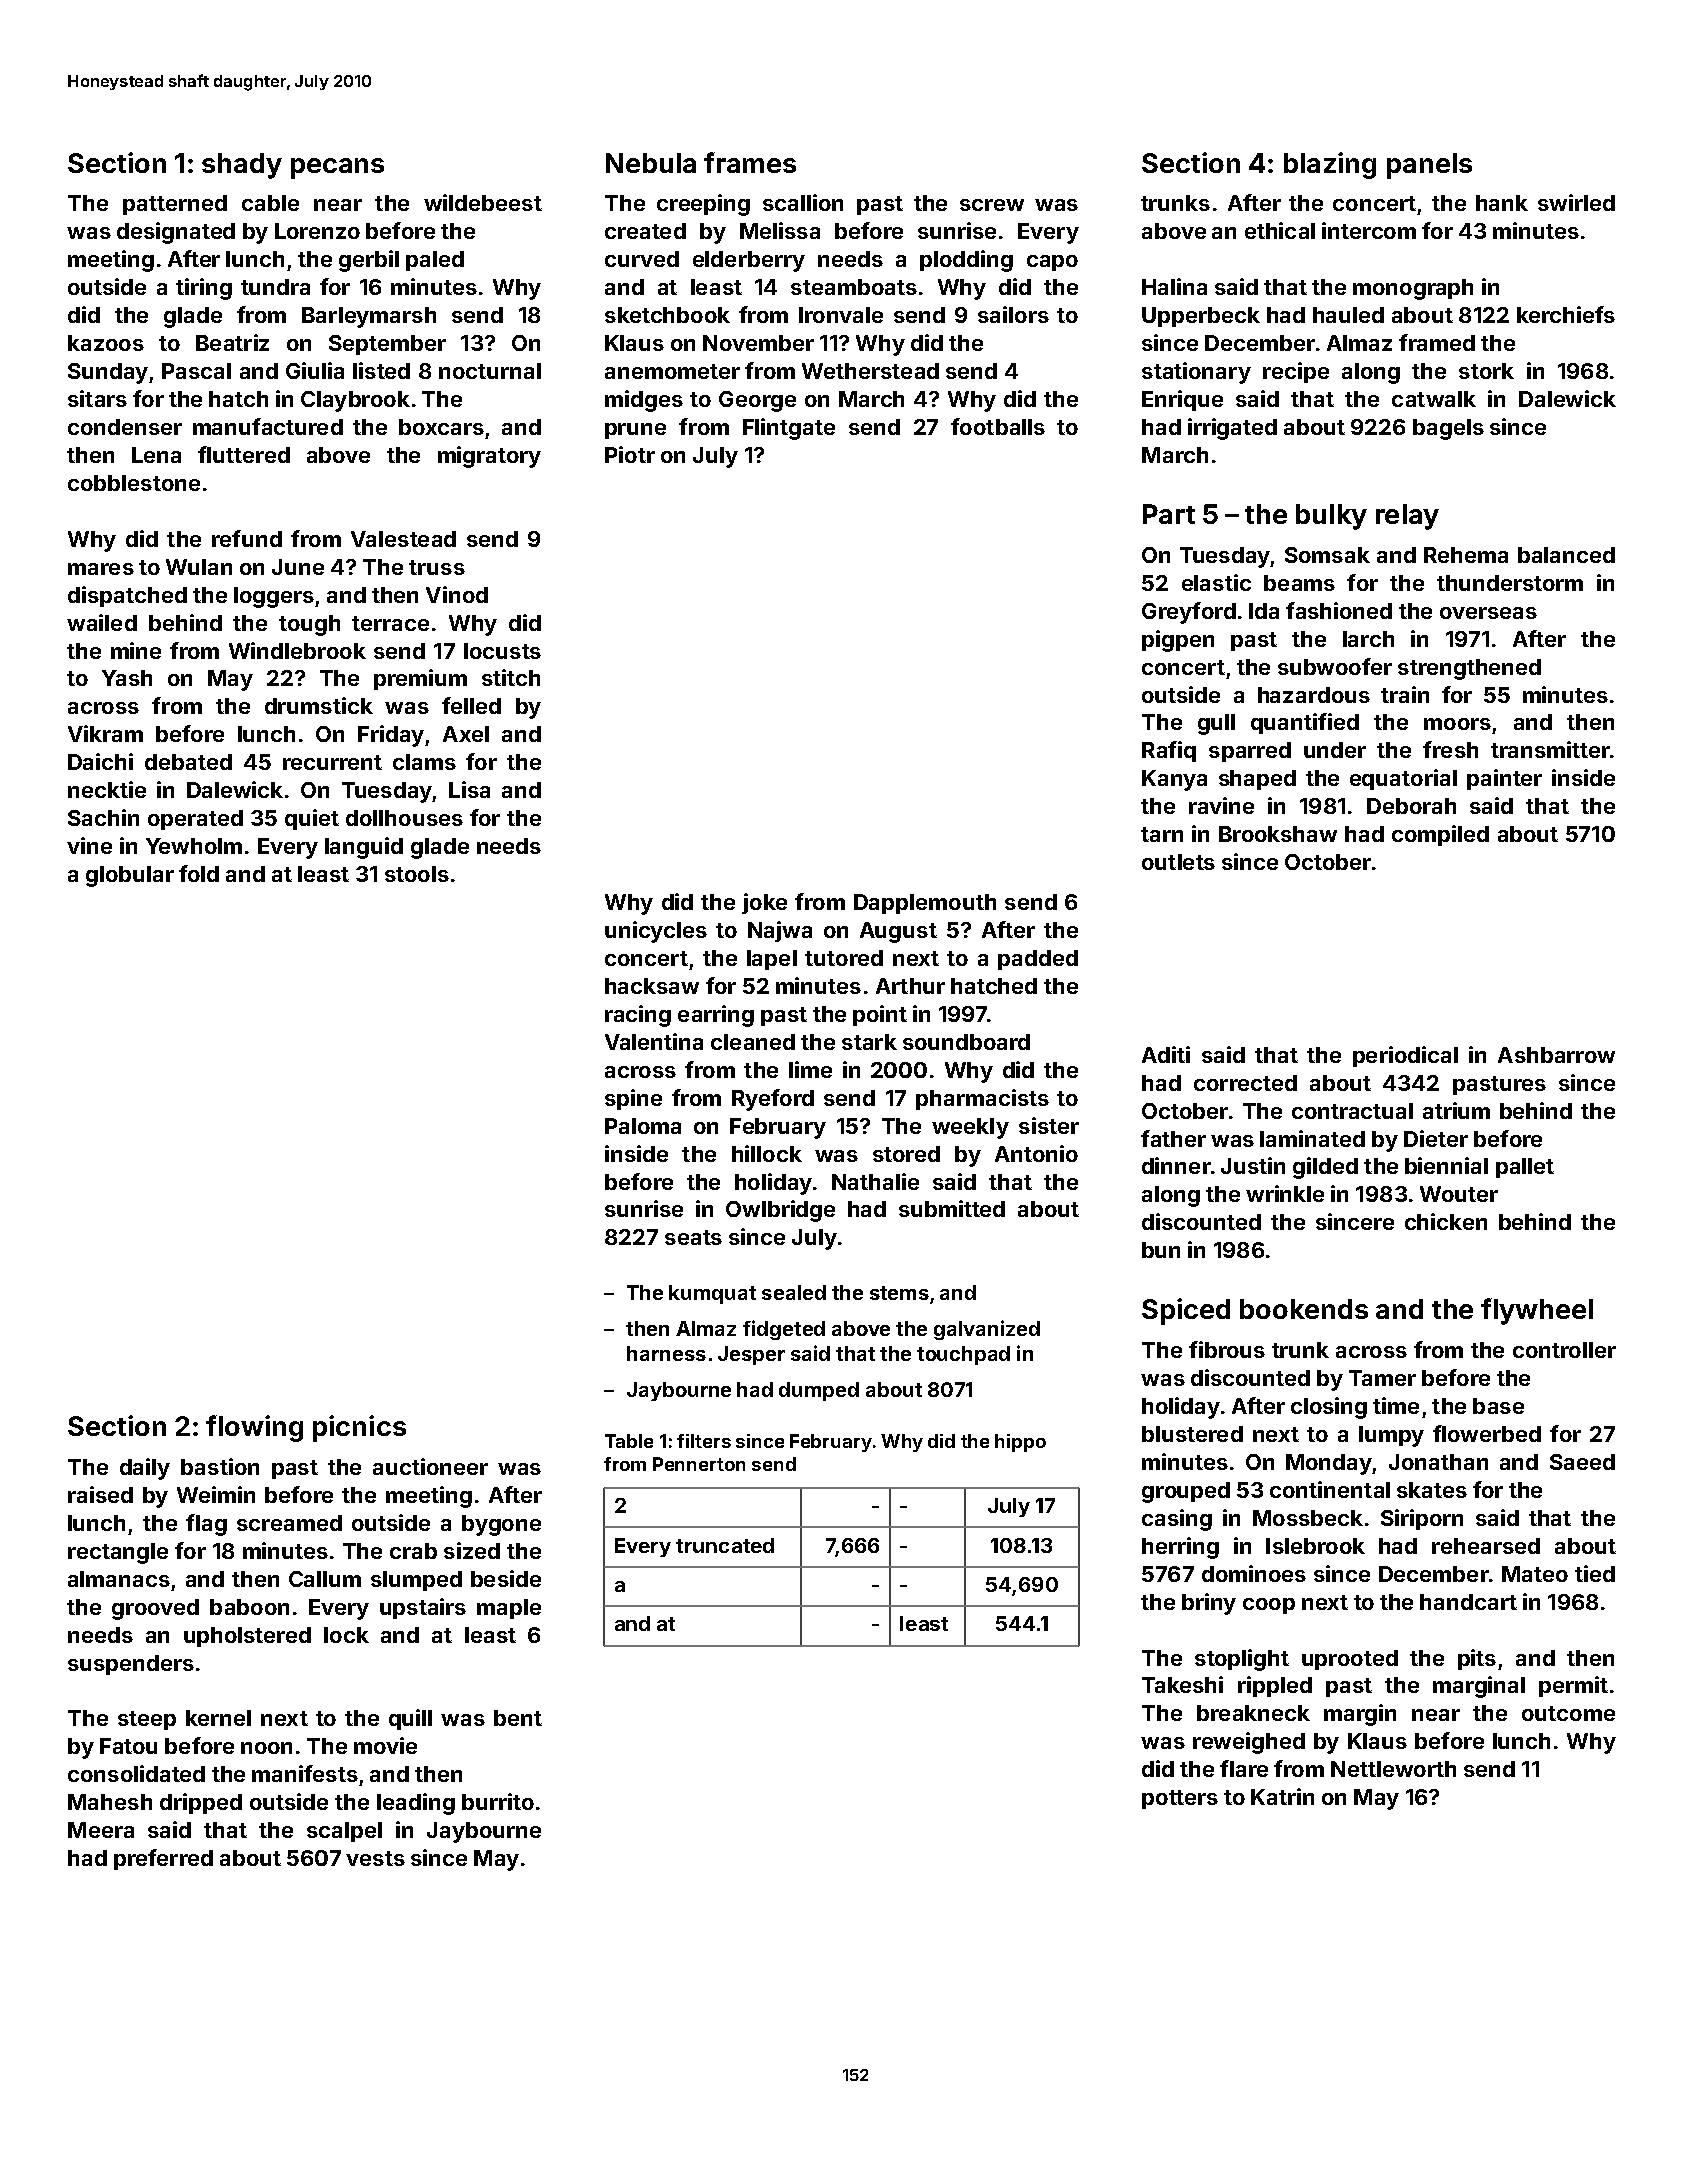  I want to click on Meera, so click(101, 1830).
